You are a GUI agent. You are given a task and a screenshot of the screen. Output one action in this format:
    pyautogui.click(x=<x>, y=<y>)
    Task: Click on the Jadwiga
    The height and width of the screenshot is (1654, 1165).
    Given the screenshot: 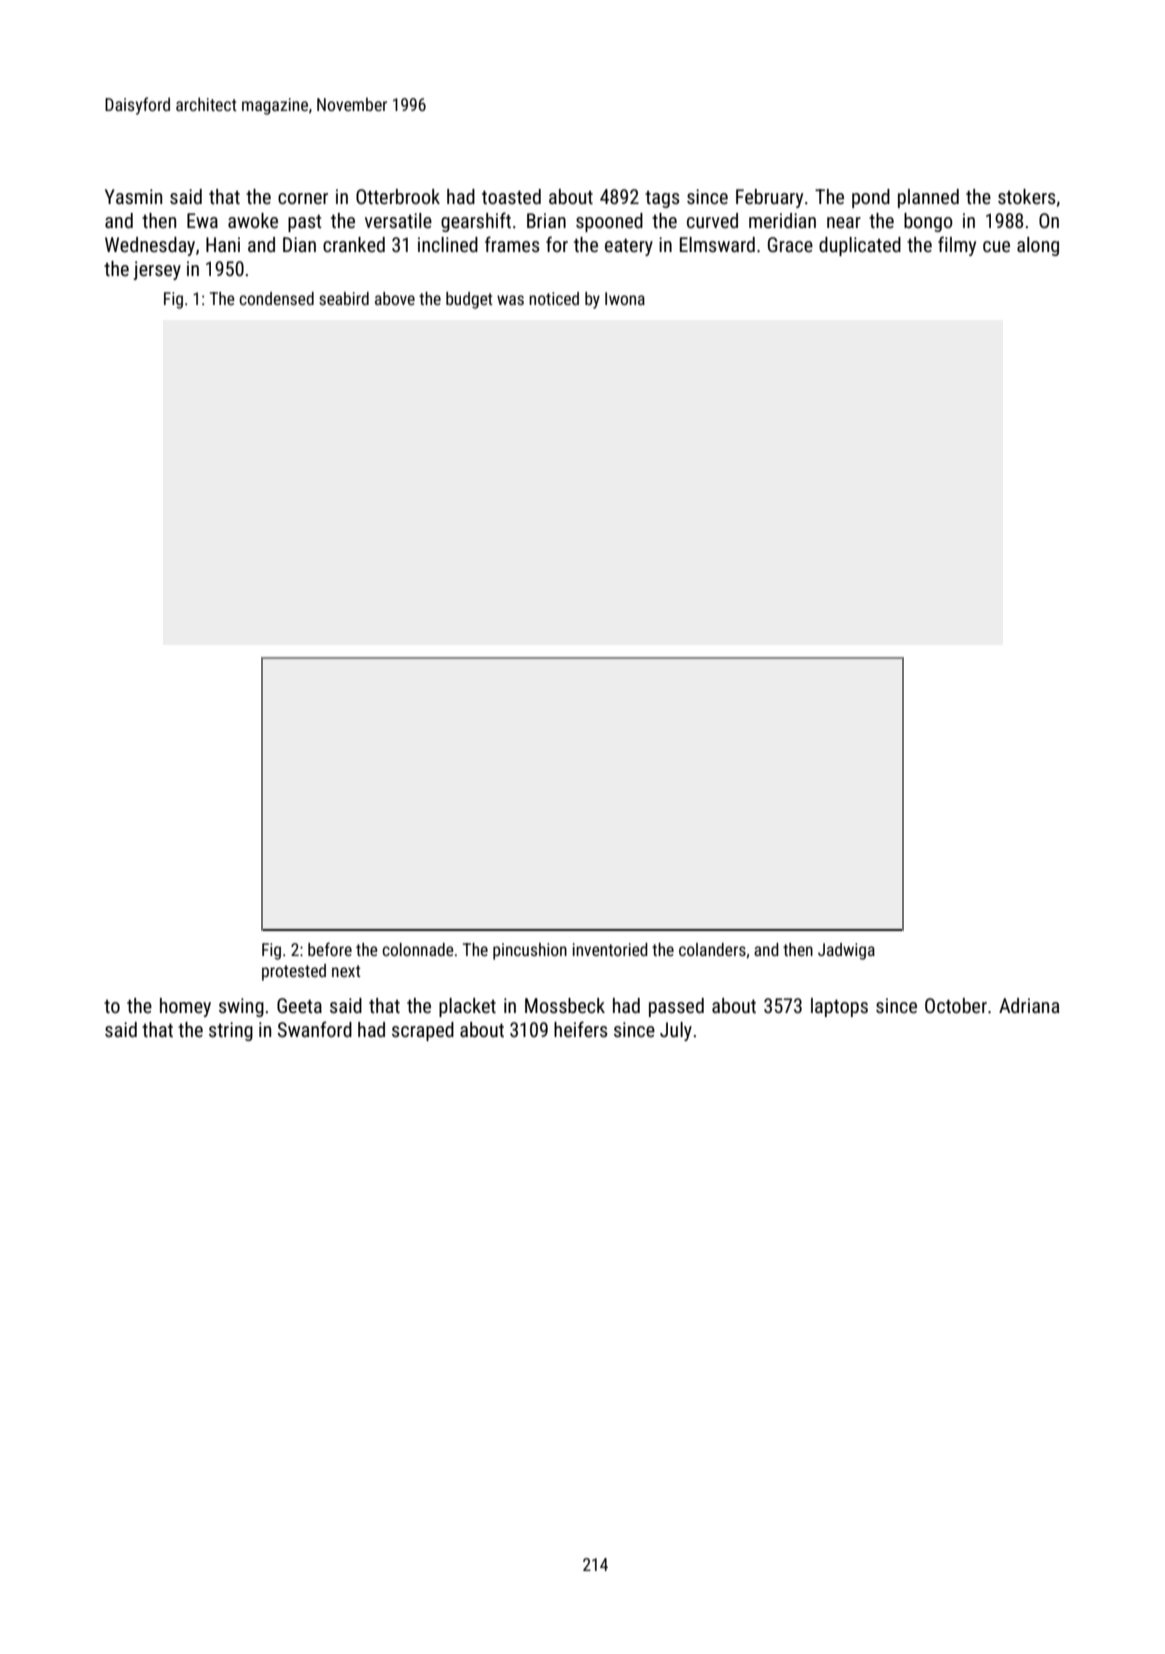 What is the action you would take?
    pyautogui.click(x=846, y=951)
